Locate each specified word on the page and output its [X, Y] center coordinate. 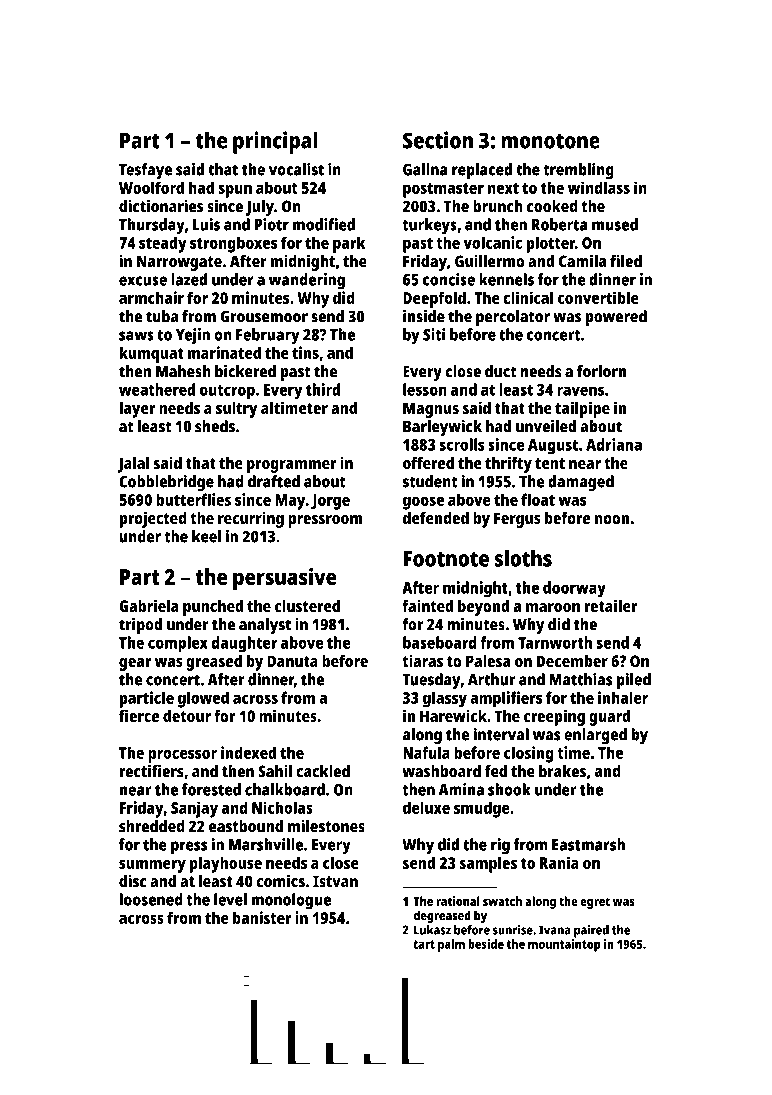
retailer [611, 605]
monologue [291, 901]
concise [449, 279]
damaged [581, 483]
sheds [215, 426]
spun [235, 191]
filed [626, 261]
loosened [151, 899]
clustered [307, 606]
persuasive [285, 579]
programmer [292, 466]
